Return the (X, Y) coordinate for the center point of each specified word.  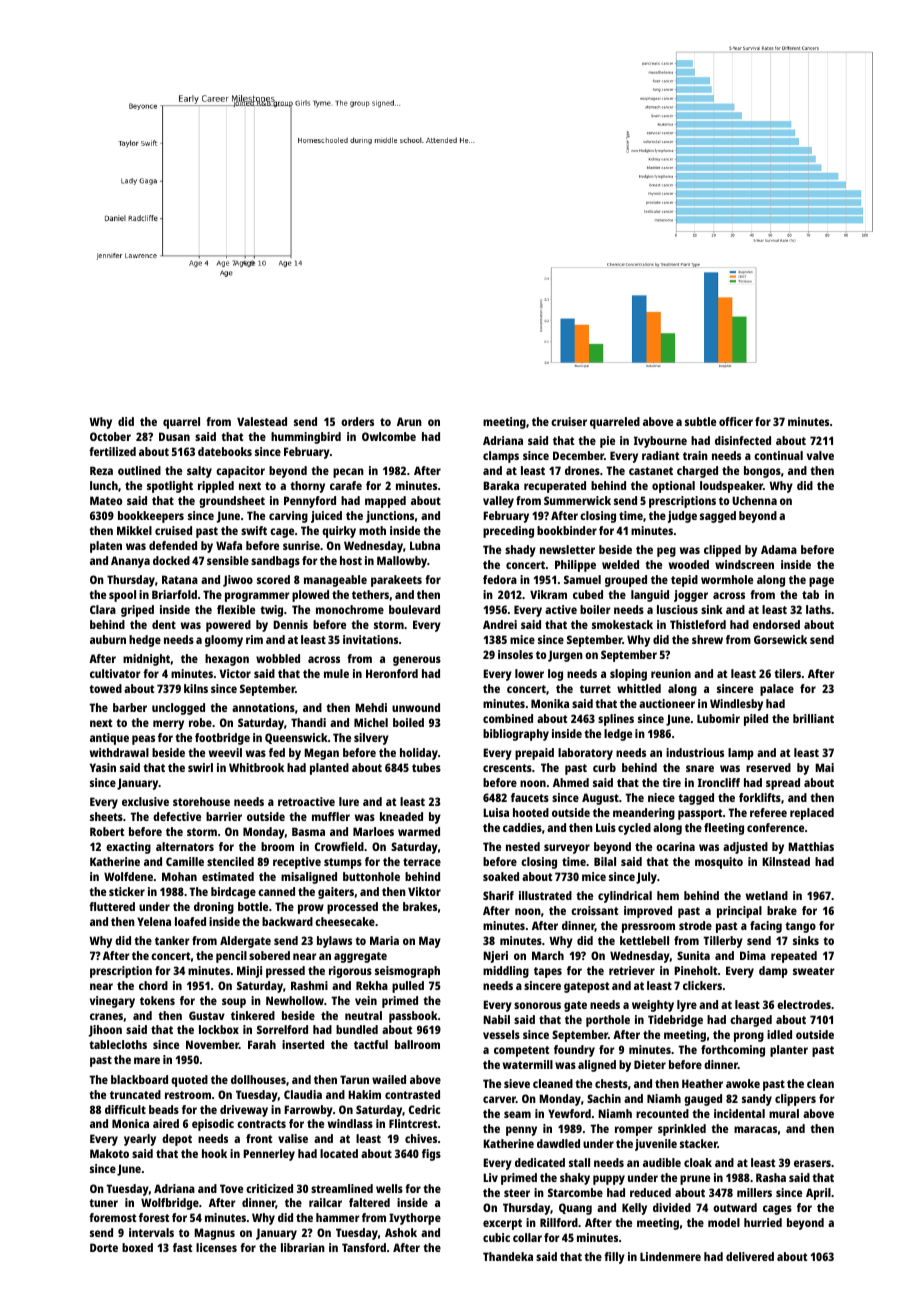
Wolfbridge (170, 1204)
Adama (779, 549)
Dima (753, 955)
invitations (370, 639)
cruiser (569, 421)
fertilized (112, 451)
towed (105, 688)
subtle (700, 421)
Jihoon (105, 1031)
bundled (357, 1029)
